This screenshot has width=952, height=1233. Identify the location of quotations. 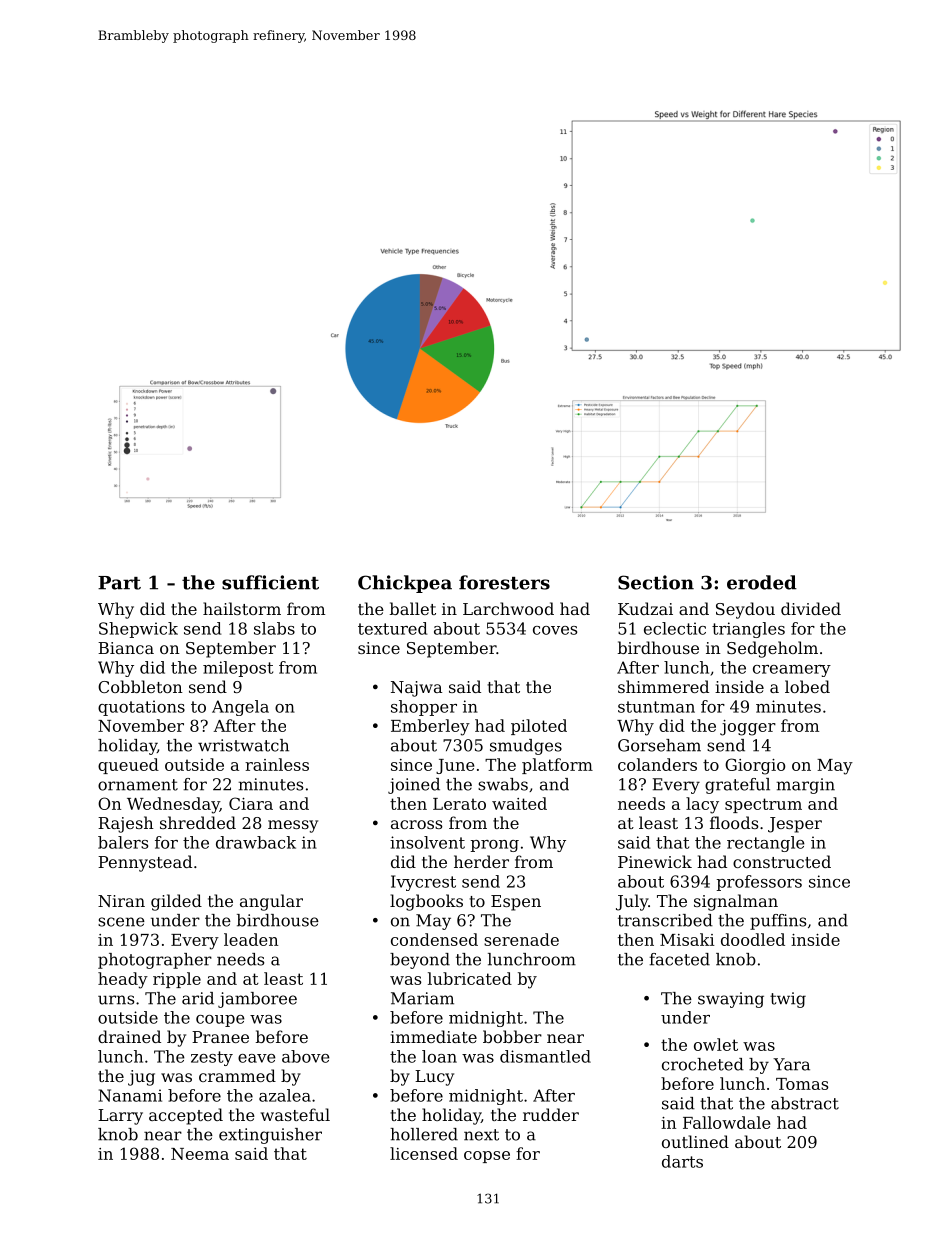
(141, 708).
